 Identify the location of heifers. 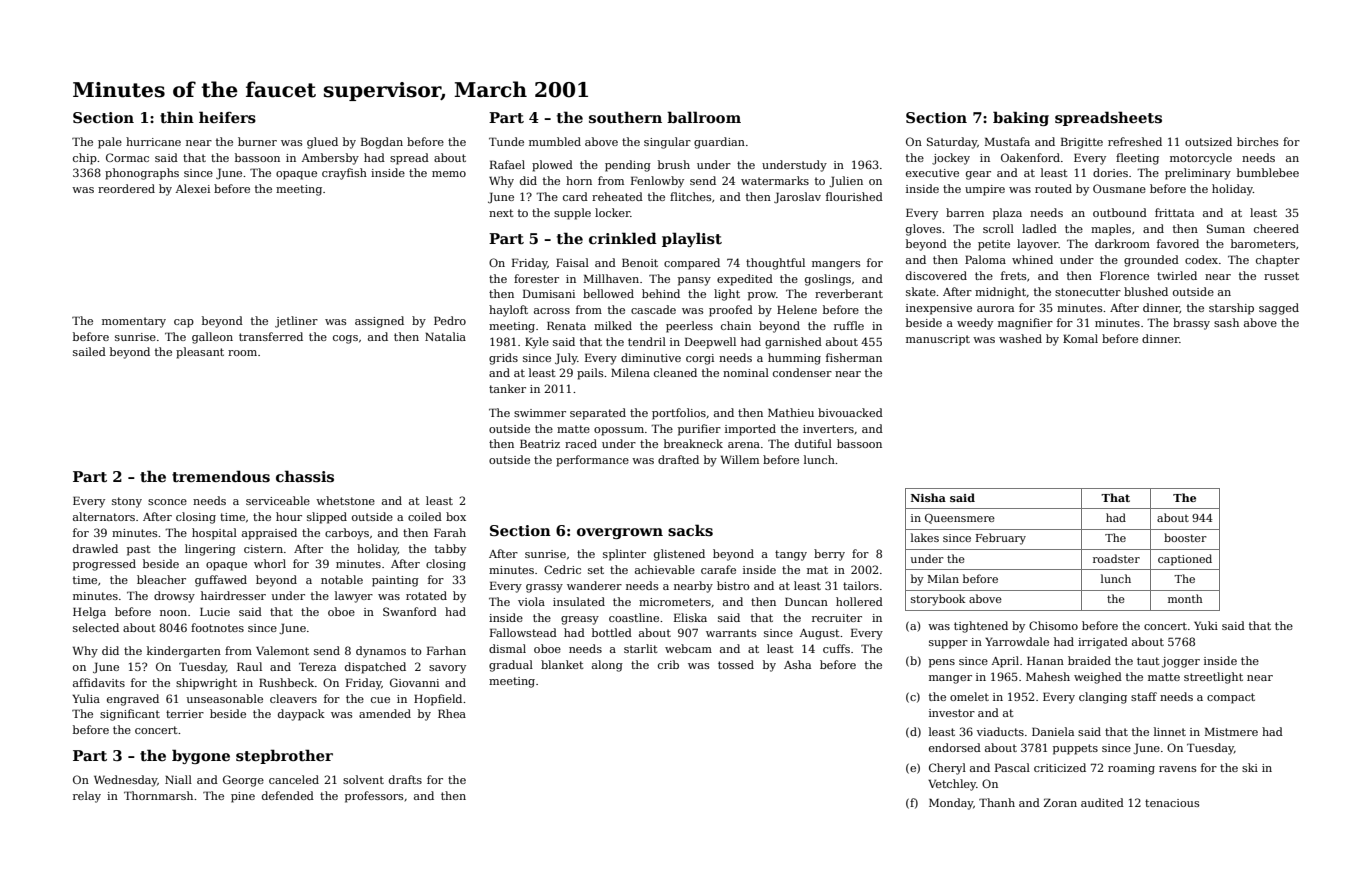
(227, 117).
